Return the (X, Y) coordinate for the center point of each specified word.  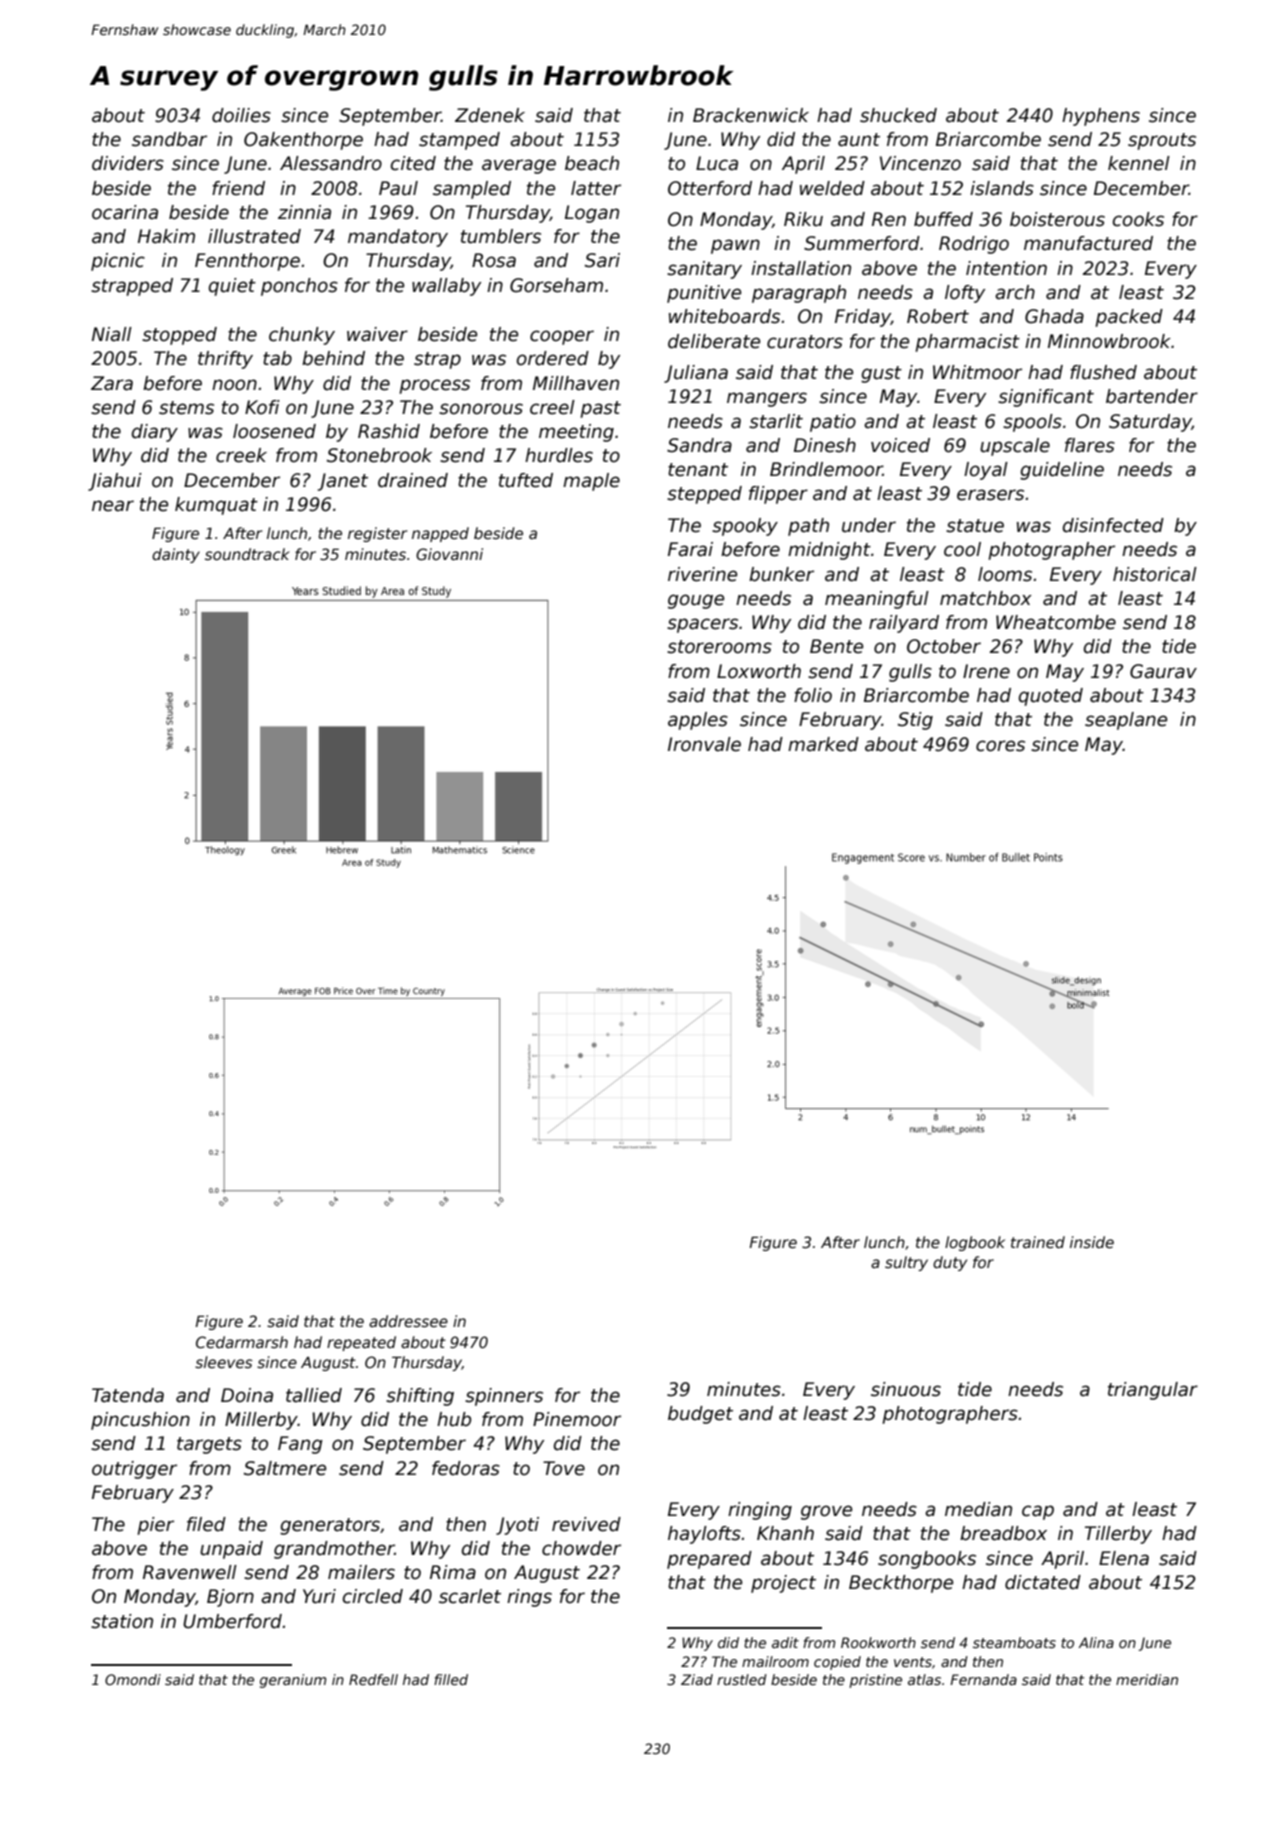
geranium (293, 1681)
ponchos (299, 287)
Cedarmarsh (242, 1342)
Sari (602, 260)
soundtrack (247, 554)
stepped (704, 495)
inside (1092, 1242)
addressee (408, 1321)
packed (1129, 318)
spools (1032, 423)
